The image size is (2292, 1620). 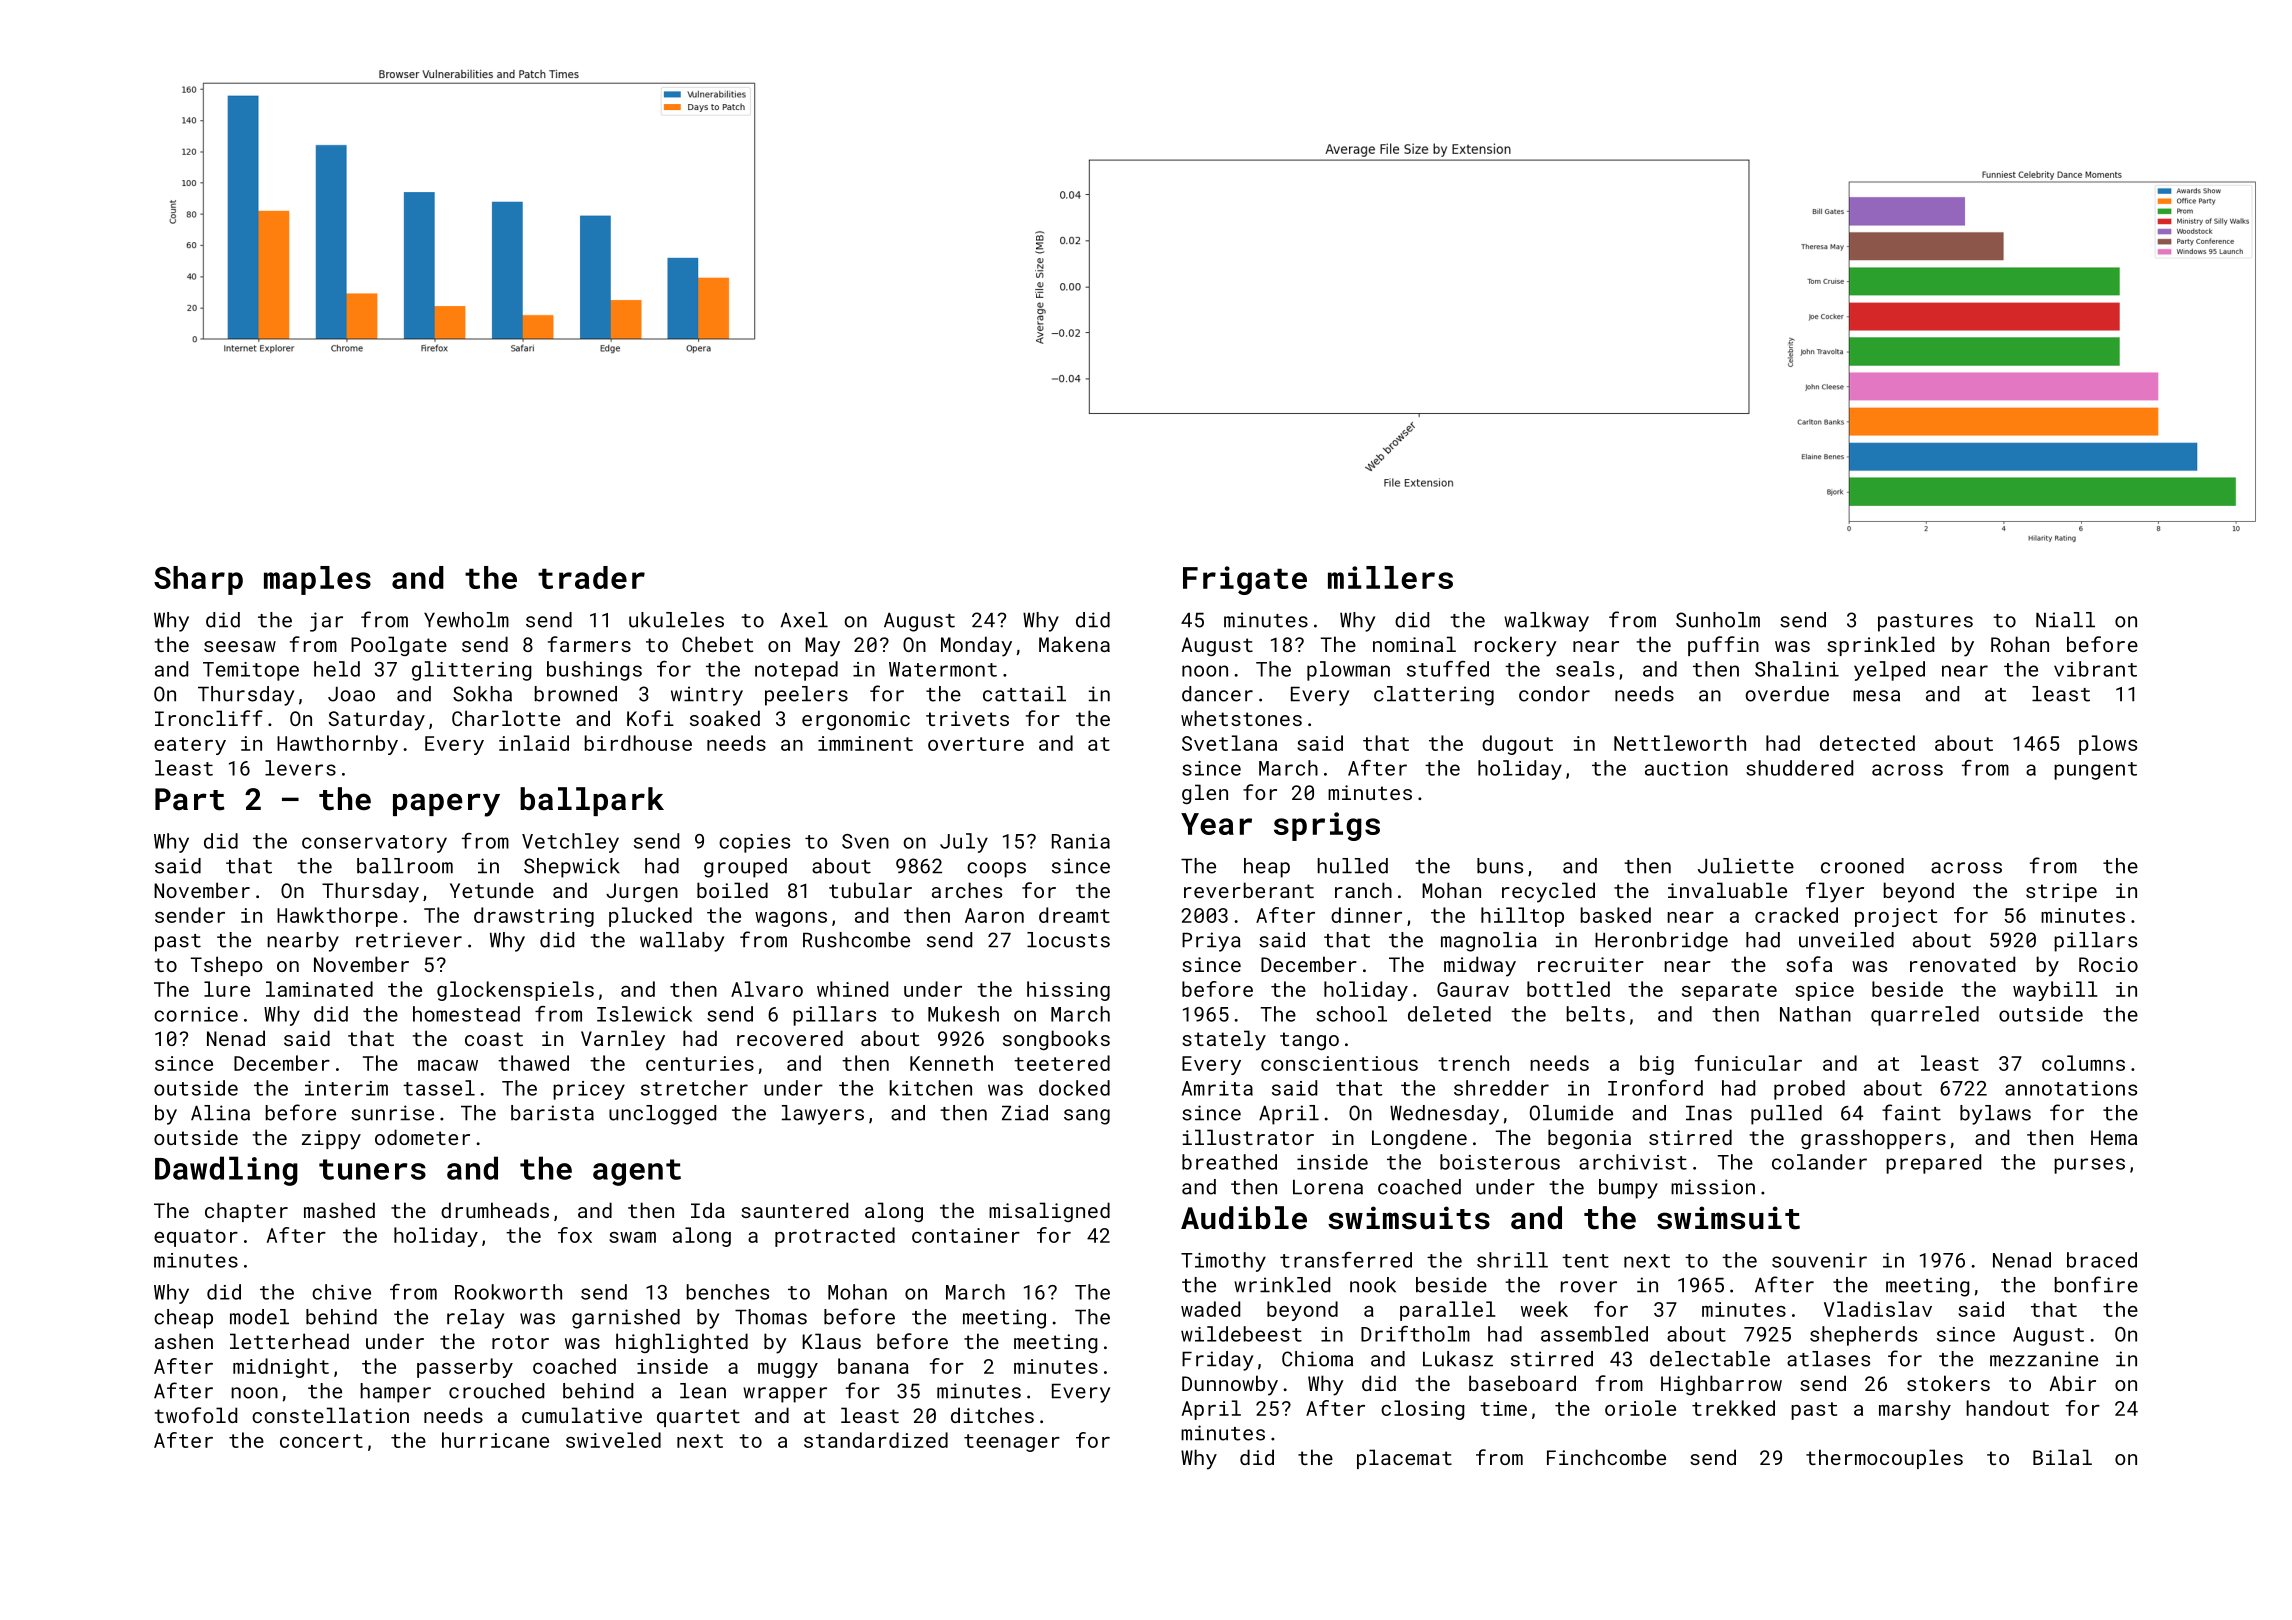 What do you see at coordinates (1205, 794) in the screenshot?
I see `glen` at bounding box center [1205, 794].
